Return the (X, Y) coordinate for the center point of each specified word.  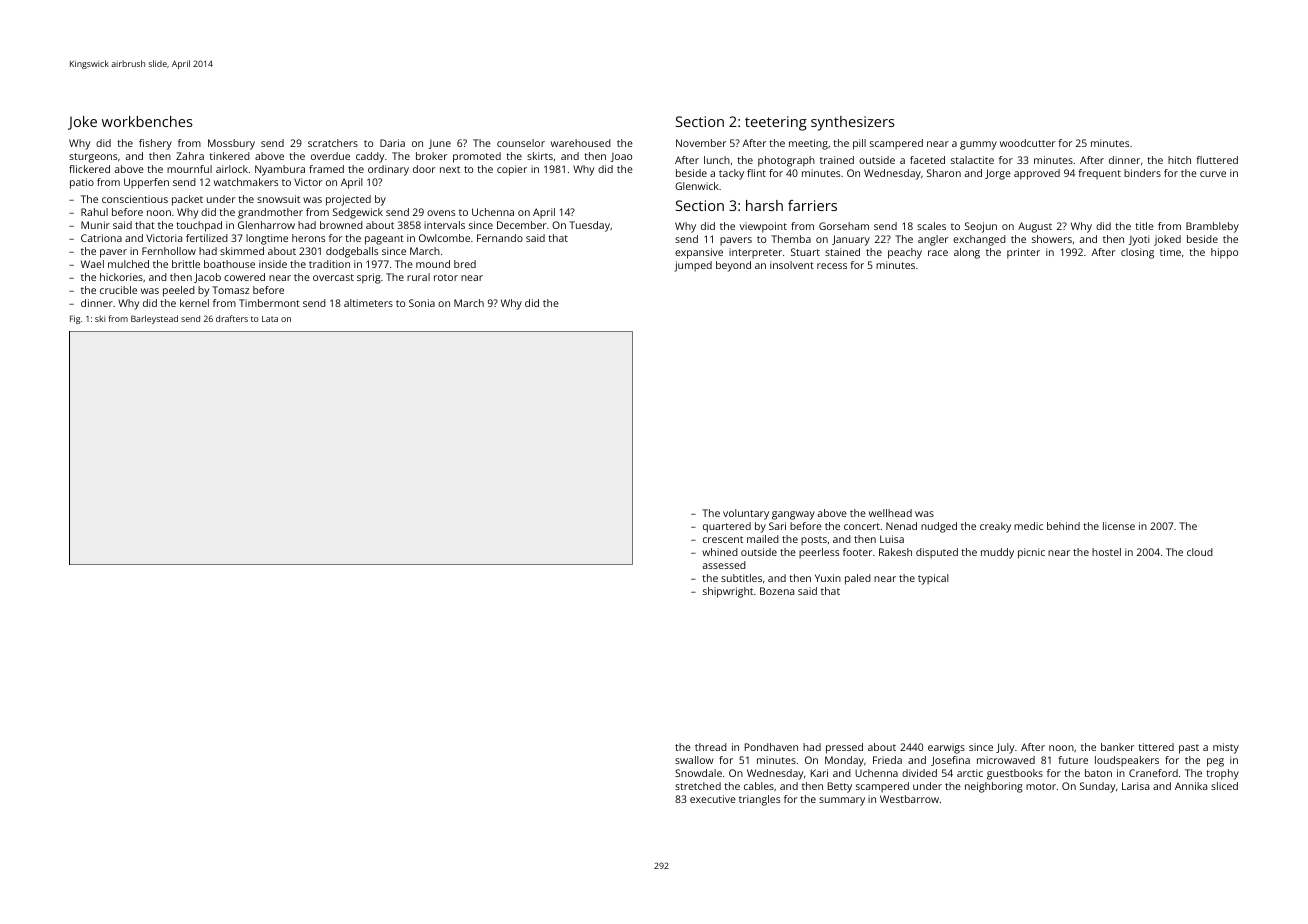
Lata (270, 319)
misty (1226, 748)
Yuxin (828, 578)
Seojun (981, 227)
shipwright (728, 592)
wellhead (890, 513)
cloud (1200, 552)
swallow (694, 760)
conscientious (135, 199)
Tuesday (589, 226)
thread (711, 747)
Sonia (422, 303)
